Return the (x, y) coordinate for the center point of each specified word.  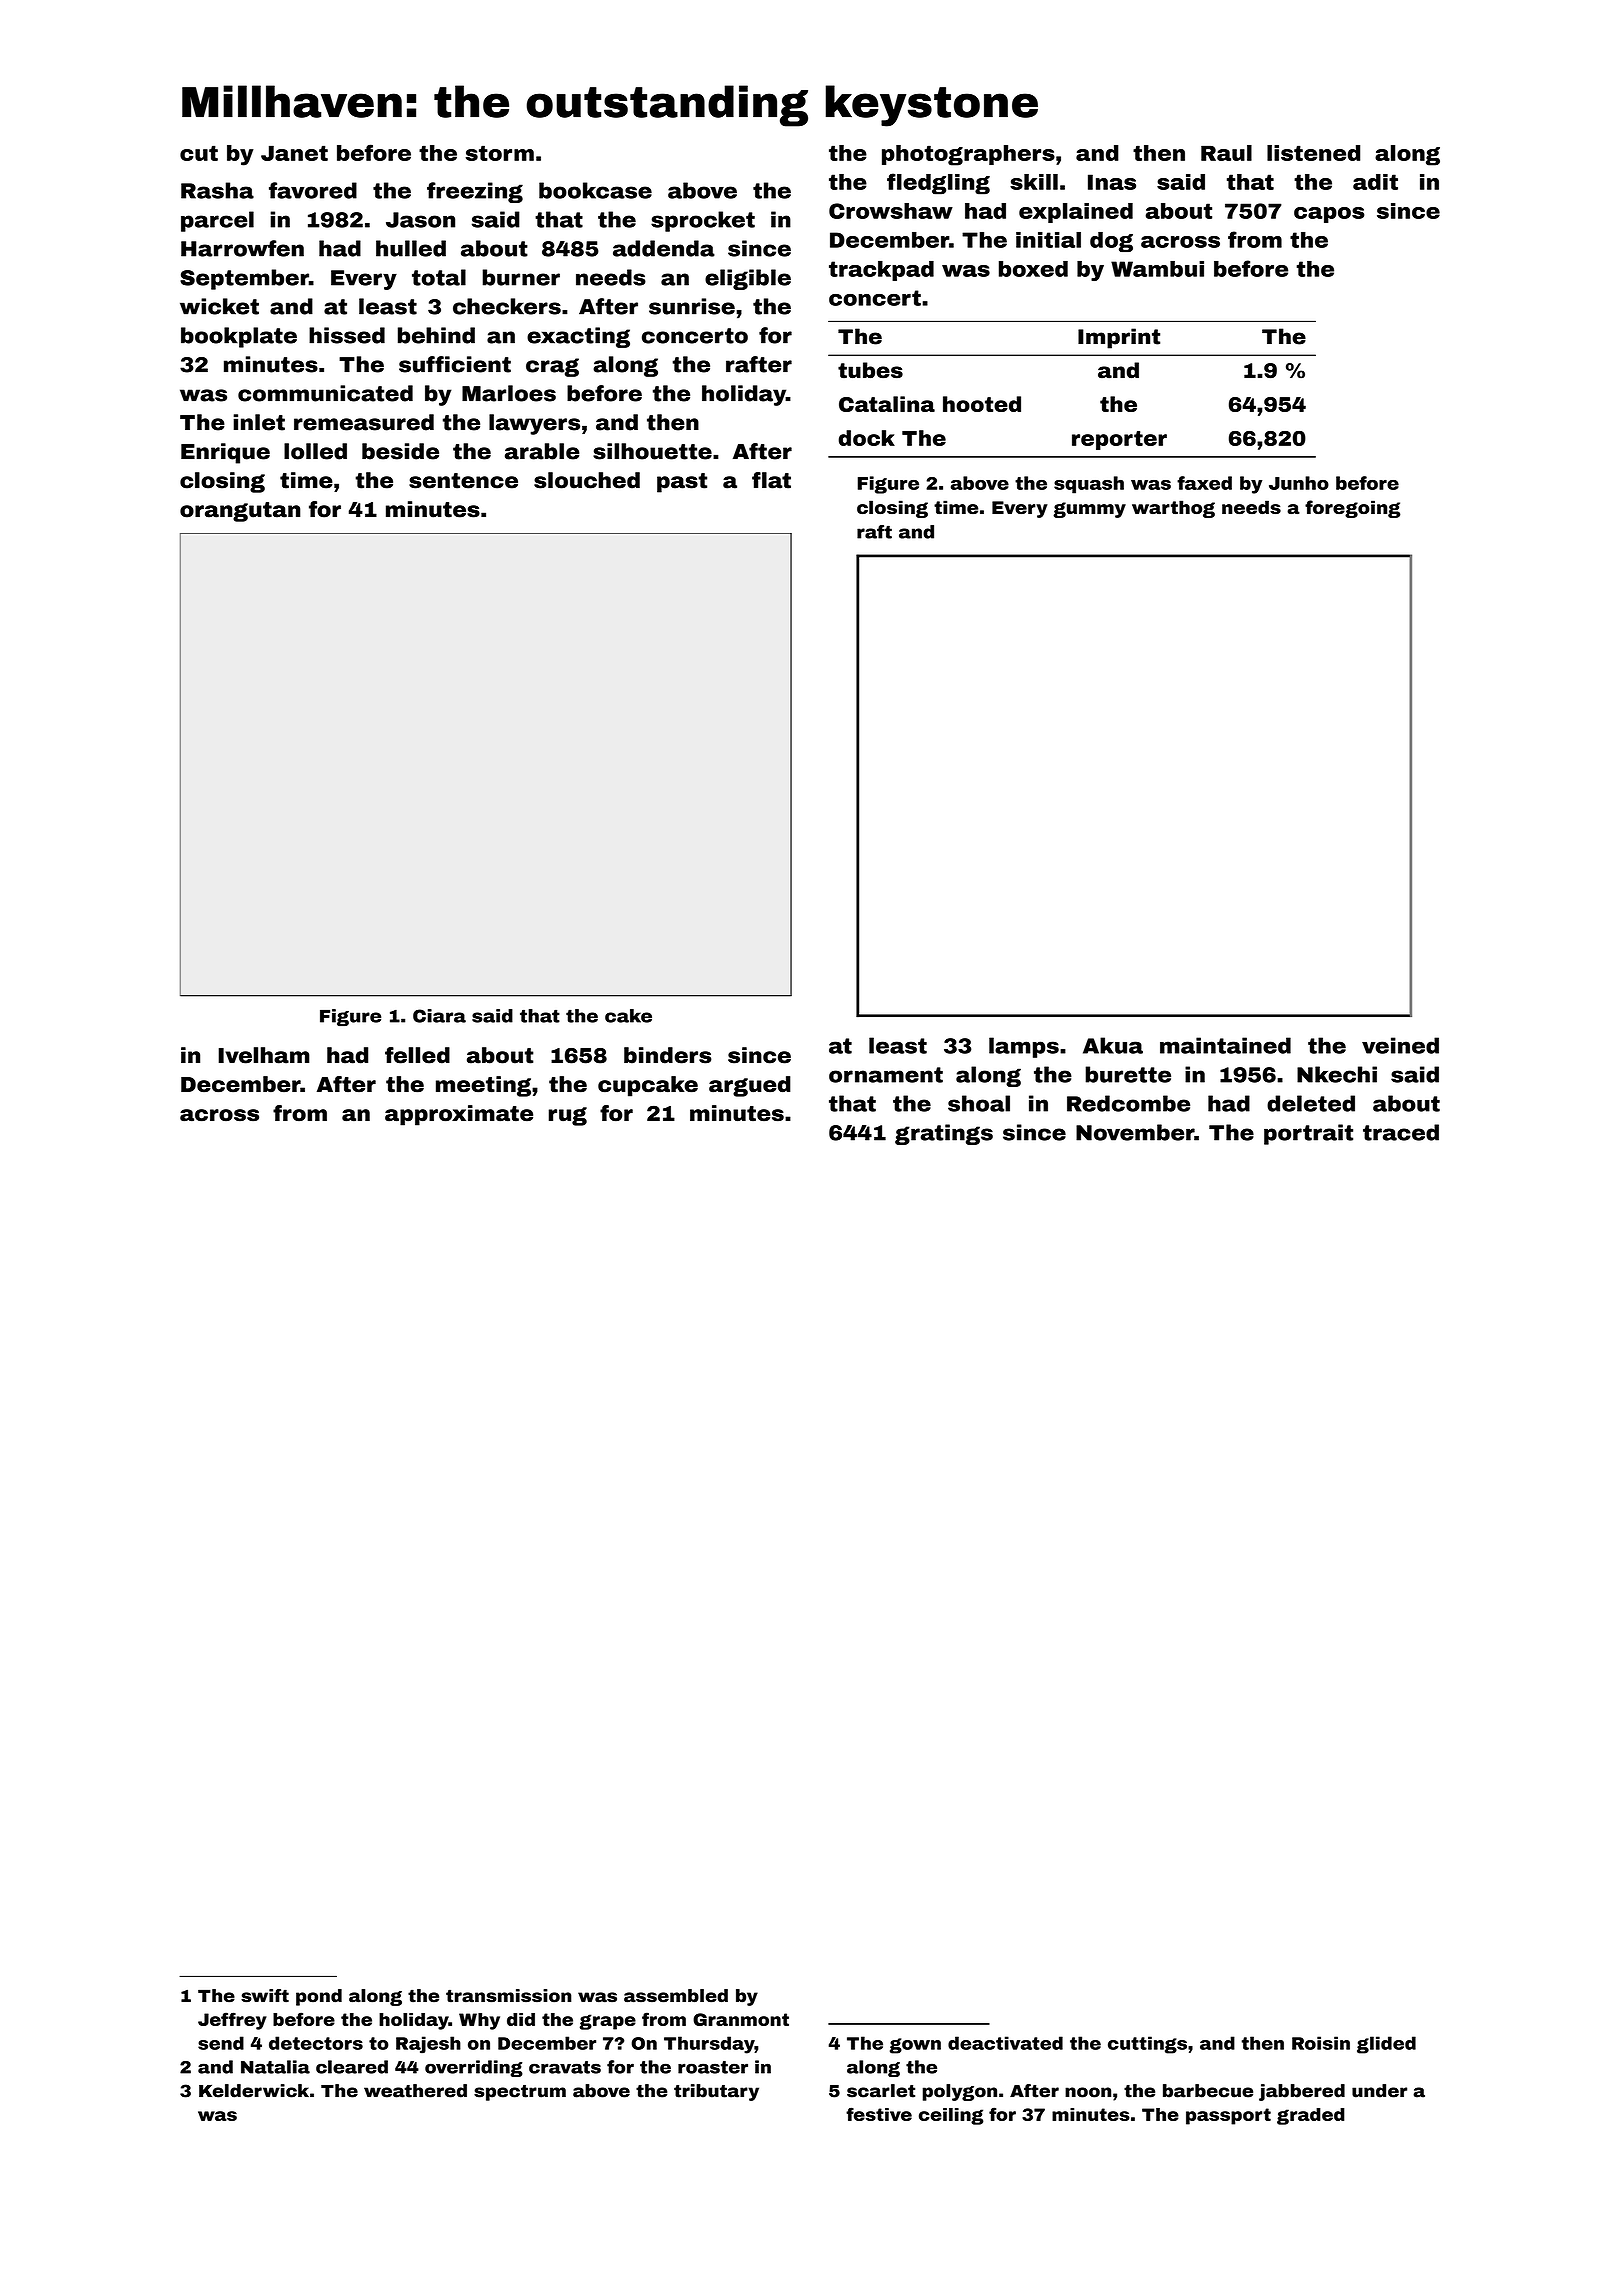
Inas (1112, 182)
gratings (944, 1134)
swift (265, 1996)
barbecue (1208, 2091)
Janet (294, 153)
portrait (1308, 1134)
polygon (959, 2092)
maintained (1225, 1045)
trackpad (881, 271)
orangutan (240, 512)
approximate (459, 1115)
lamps (1024, 1047)
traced (1401, 1132)
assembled (676, 1996)
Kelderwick (254, 2091)
